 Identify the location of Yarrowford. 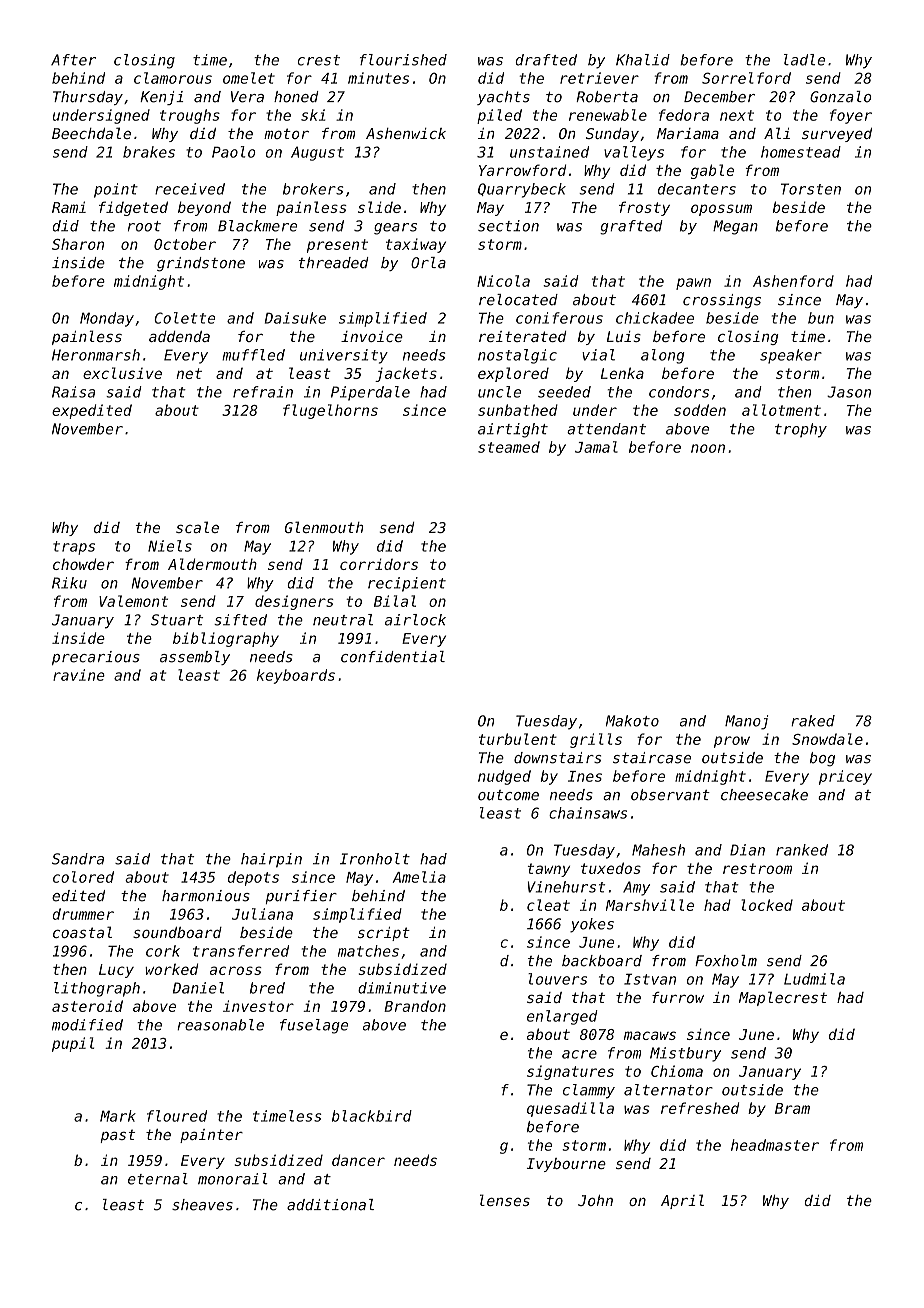
(522, 170).
